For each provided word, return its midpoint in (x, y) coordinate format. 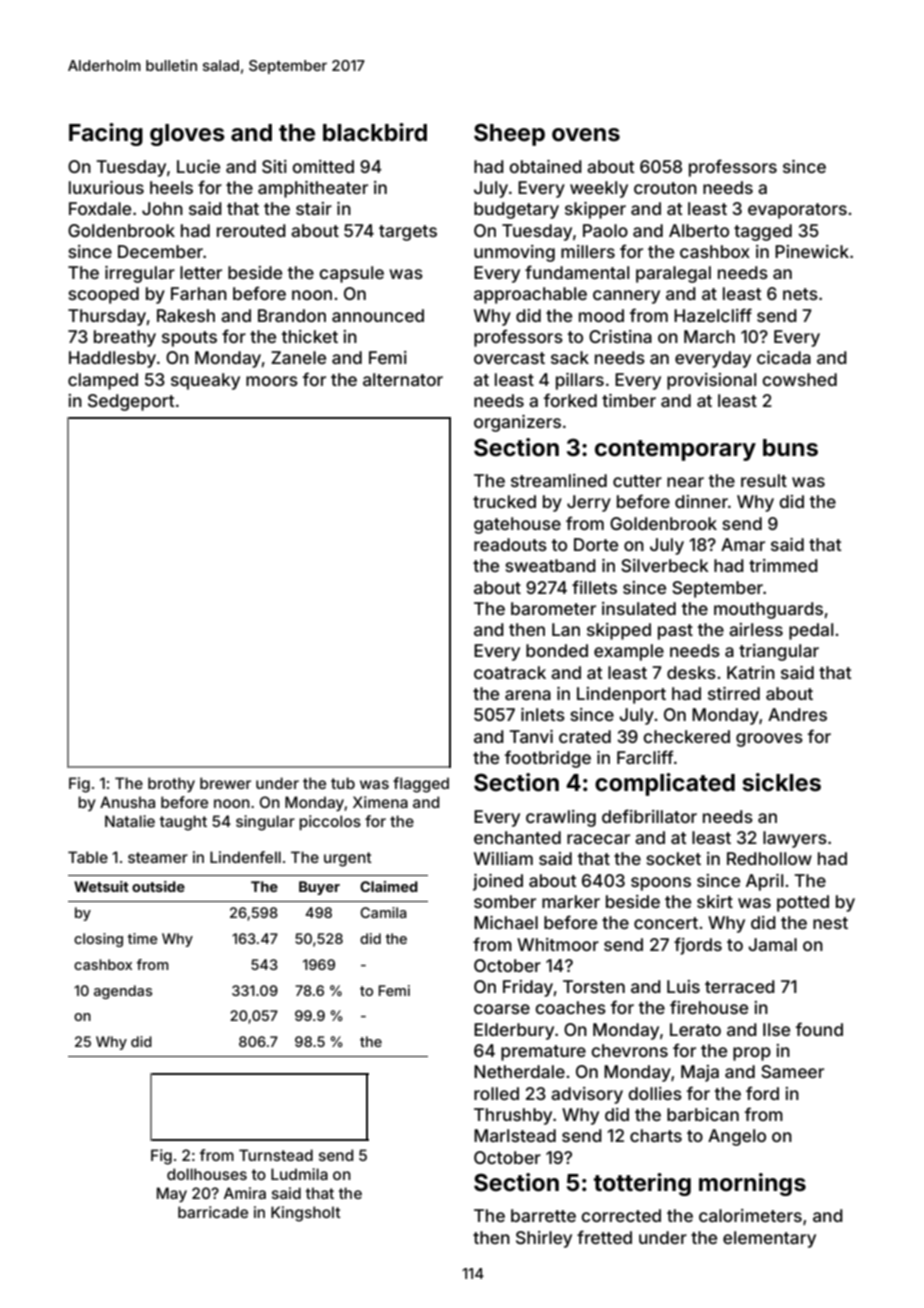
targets (408, 233)
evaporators (797, 211)
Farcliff (645, 757)
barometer (553, 608)
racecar (598, 839)
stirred (734, 693)
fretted (604, 1237)
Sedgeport (131, 402)
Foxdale (100, 208)
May (172, 1194)
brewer (225, 783)
